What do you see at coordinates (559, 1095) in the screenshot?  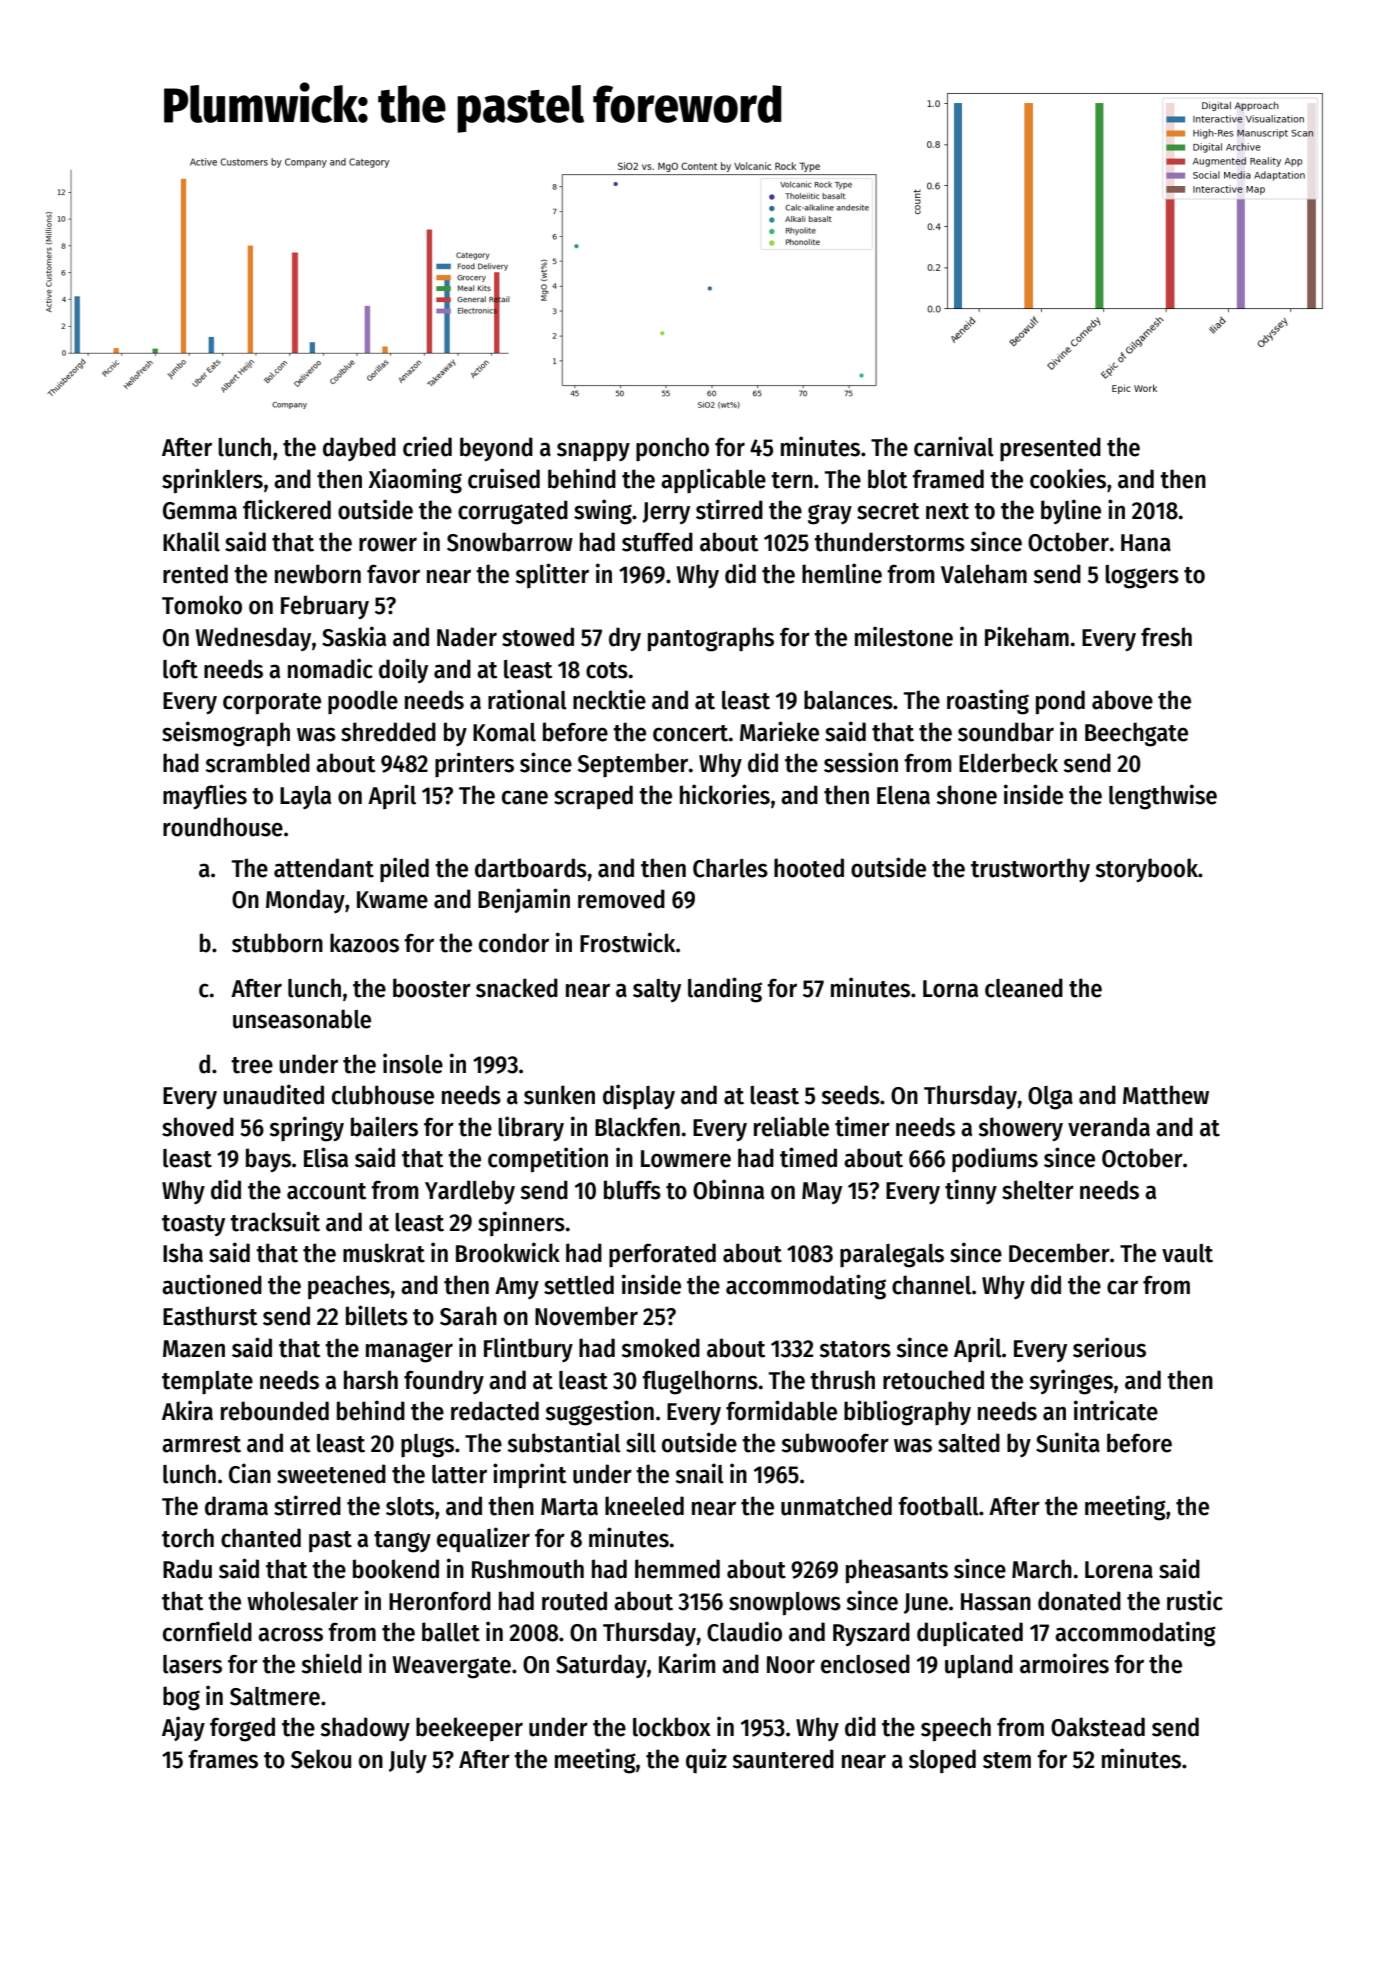 I see `sunken` at bounding box center [559, 1095].
